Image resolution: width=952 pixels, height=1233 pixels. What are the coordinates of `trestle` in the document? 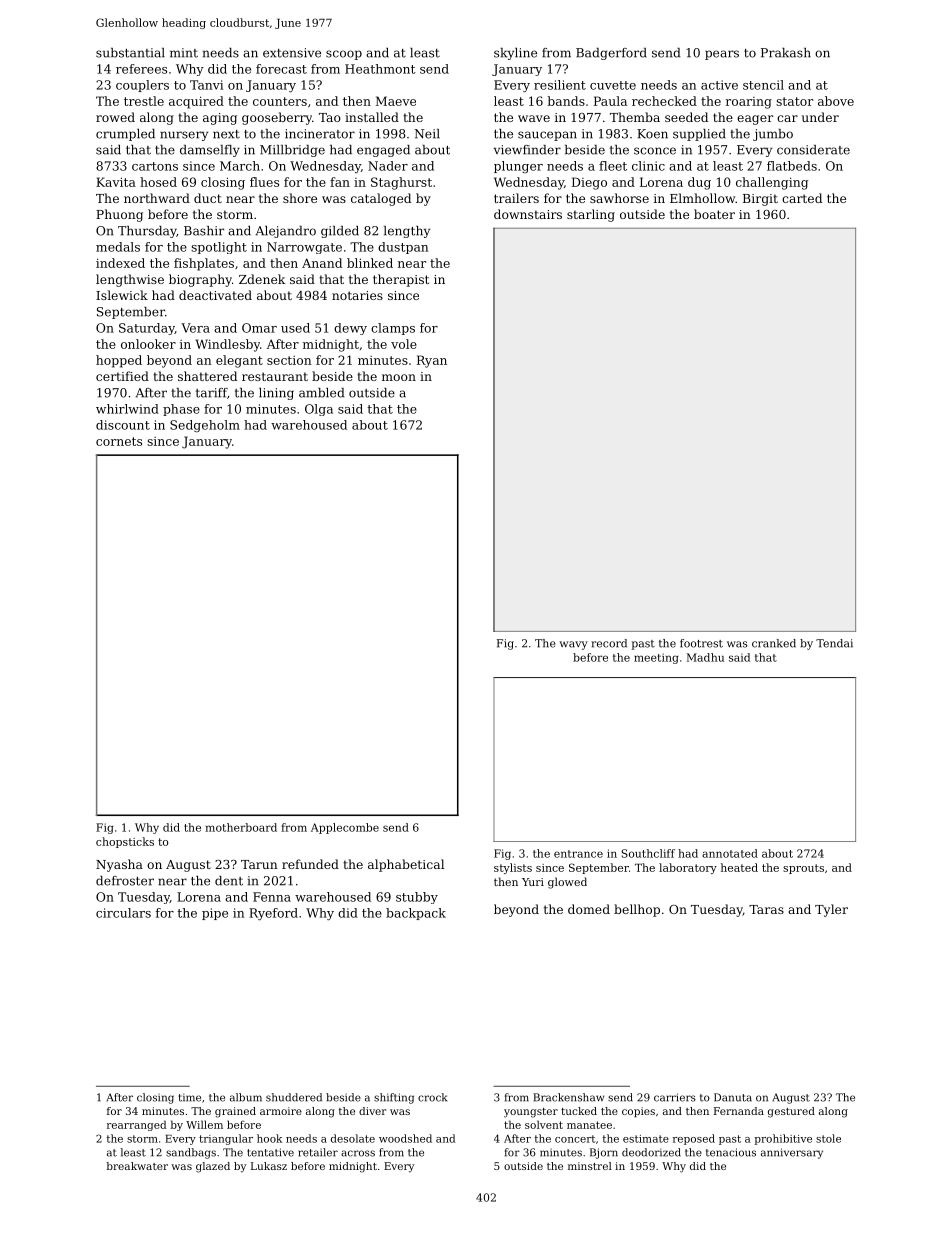 It's located at (144, 101).
